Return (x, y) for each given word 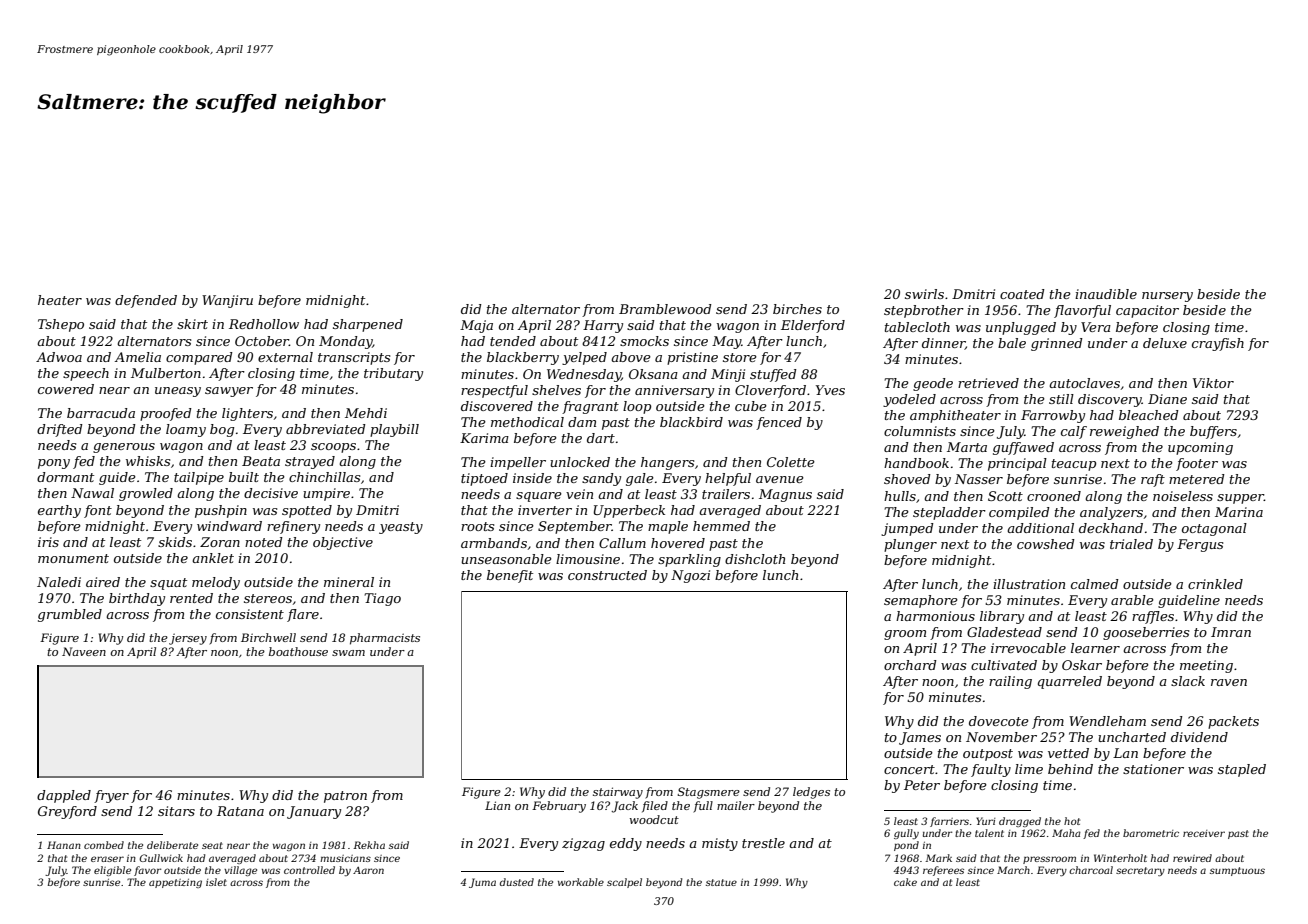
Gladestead (1004, 632)
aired (103, 582)
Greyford (67, 812)
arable (1132, 600)
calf (1074, 432)
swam (348, 653)
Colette (791, 462)
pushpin (221, 511)
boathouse (298, 651)
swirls (924, 294)
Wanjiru (227, 301)
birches (797, 309)
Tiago (382, 599)
